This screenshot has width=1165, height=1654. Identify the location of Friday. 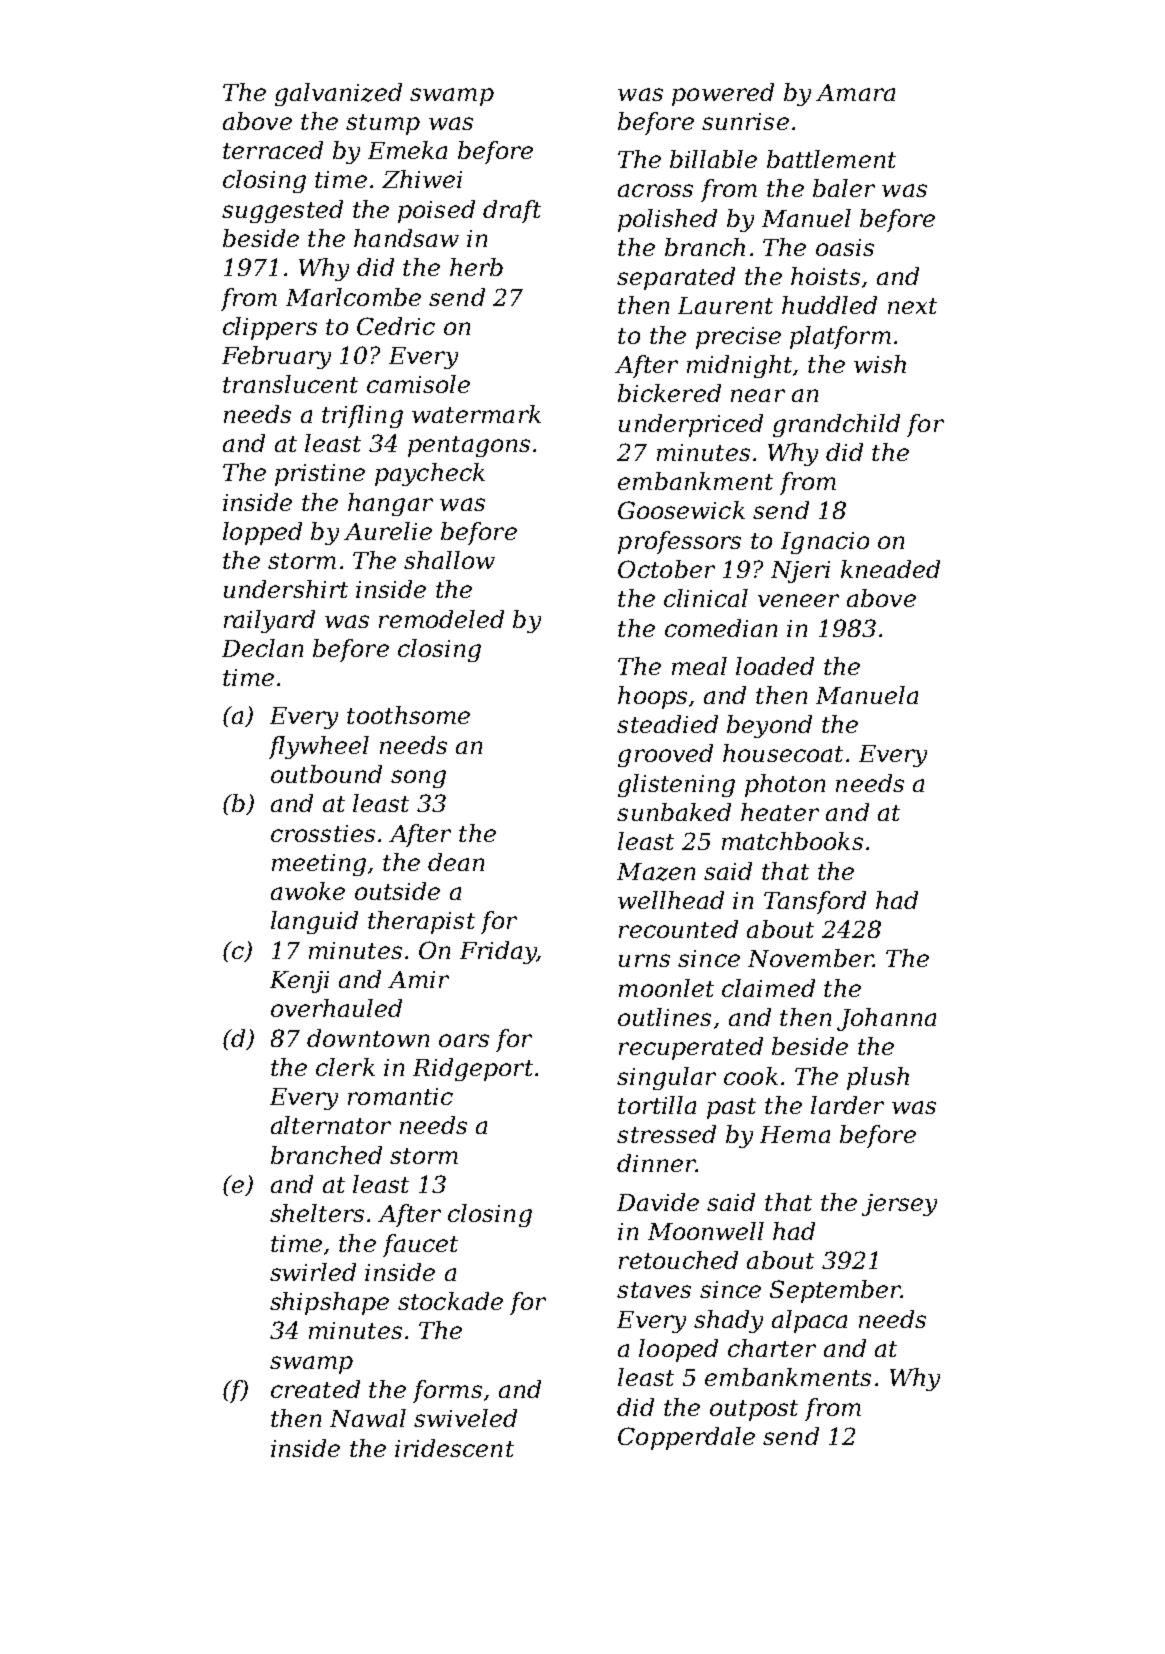
(498, 952).
